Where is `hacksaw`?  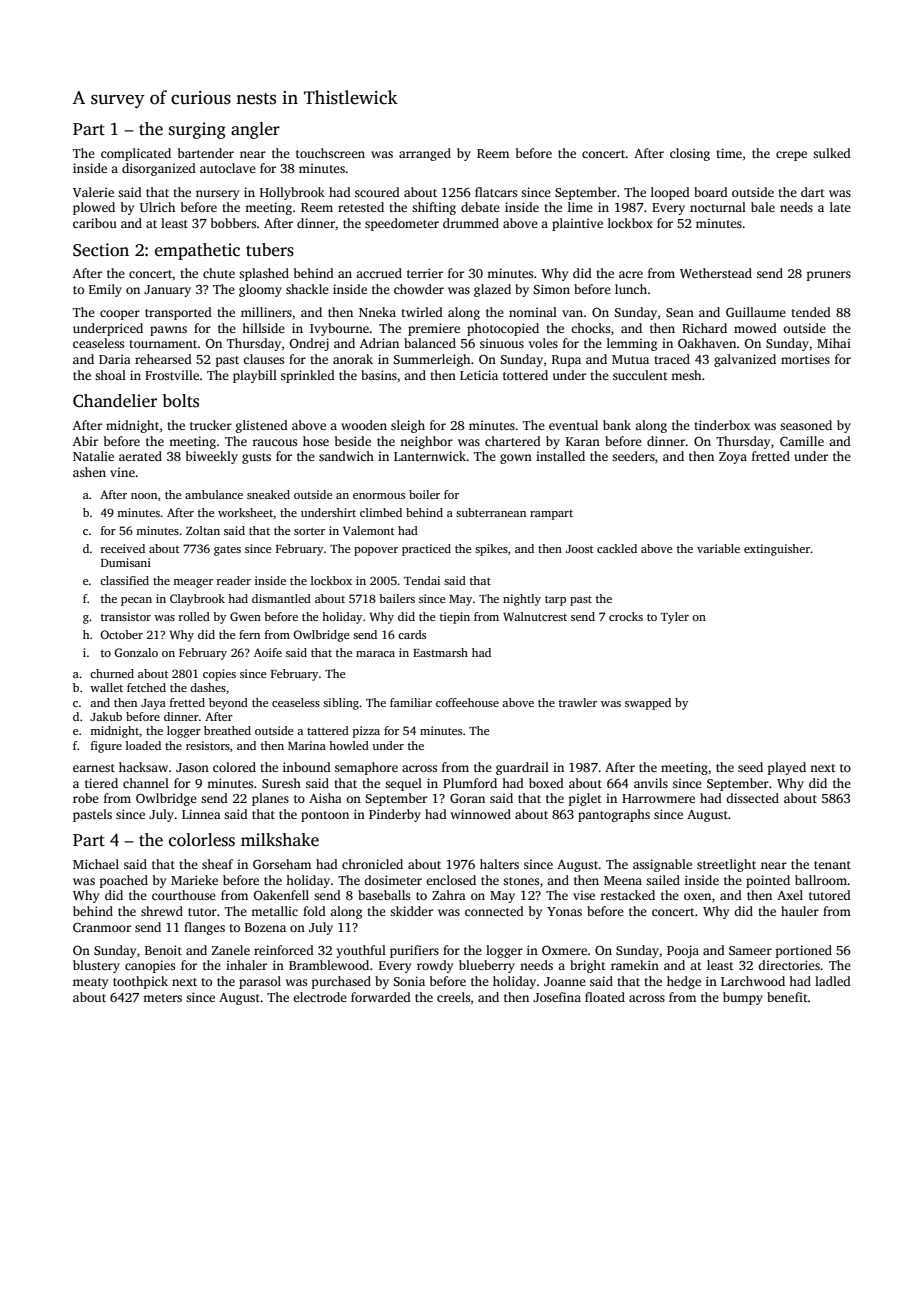
hacksaw is located at coordinates (143, 767).
